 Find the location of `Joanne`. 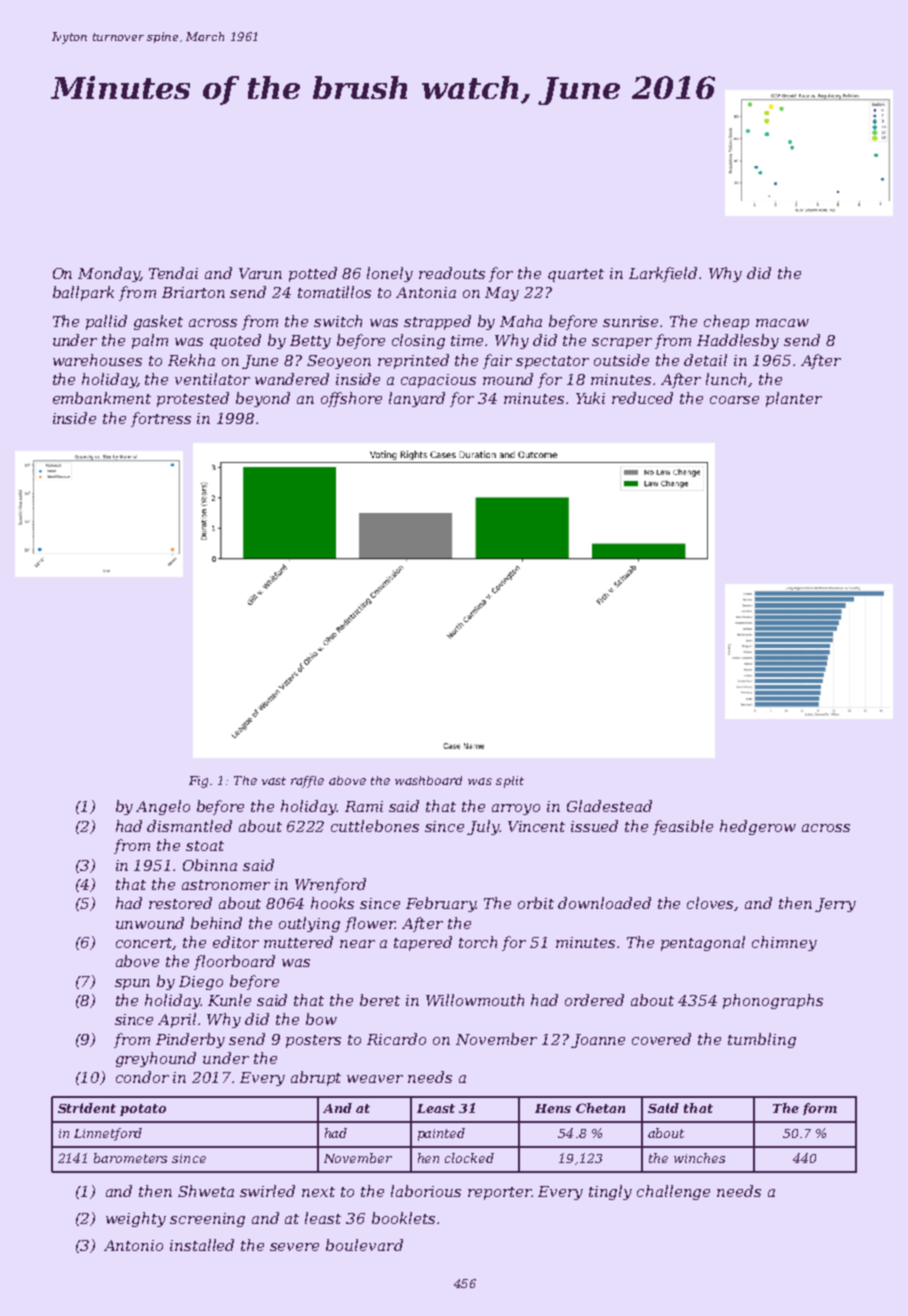

Joanne is located at coordinates (598, 1041).
